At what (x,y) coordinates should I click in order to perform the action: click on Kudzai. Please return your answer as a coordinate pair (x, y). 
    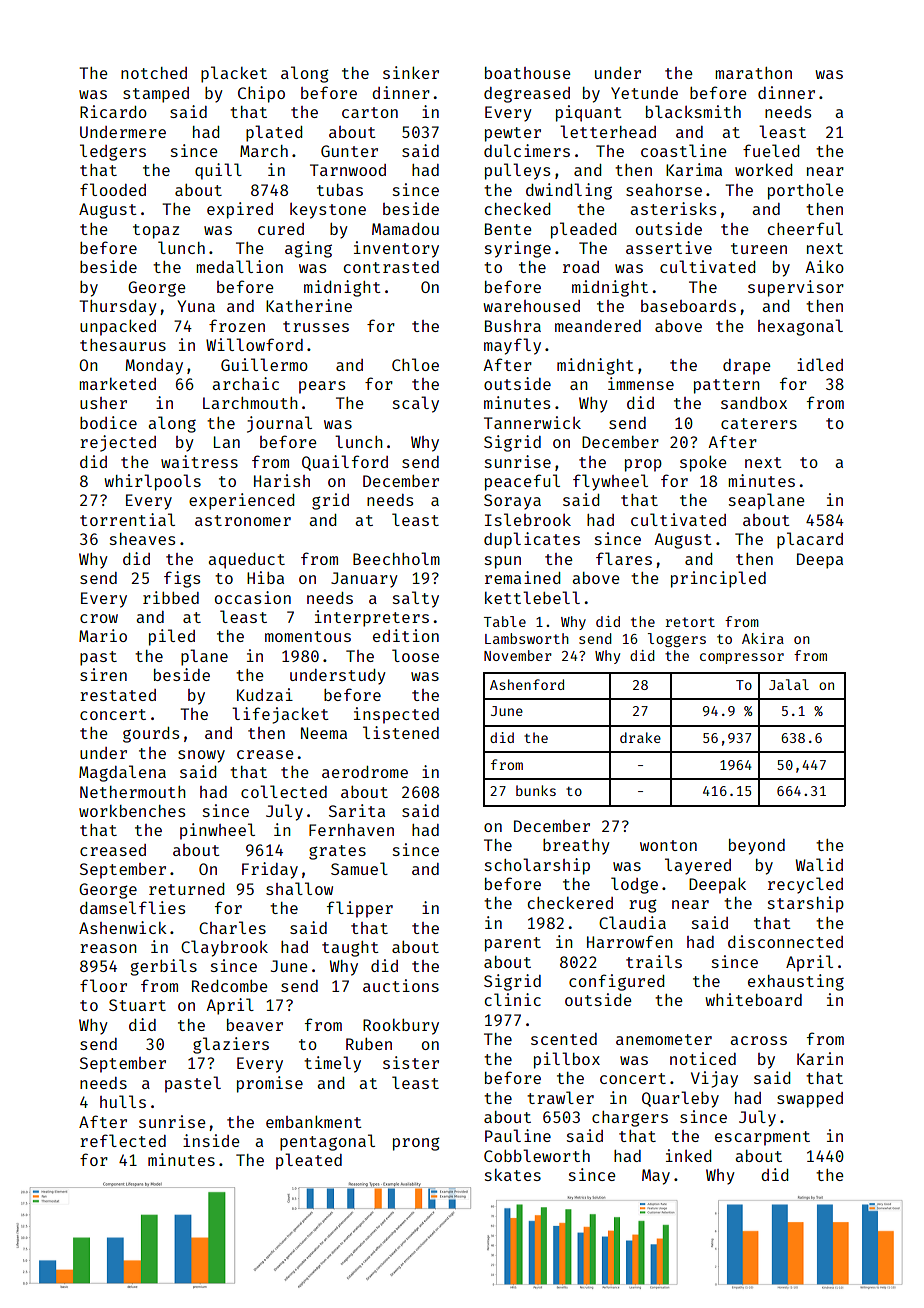
    Looking at the image, I should click on (265, 694).
